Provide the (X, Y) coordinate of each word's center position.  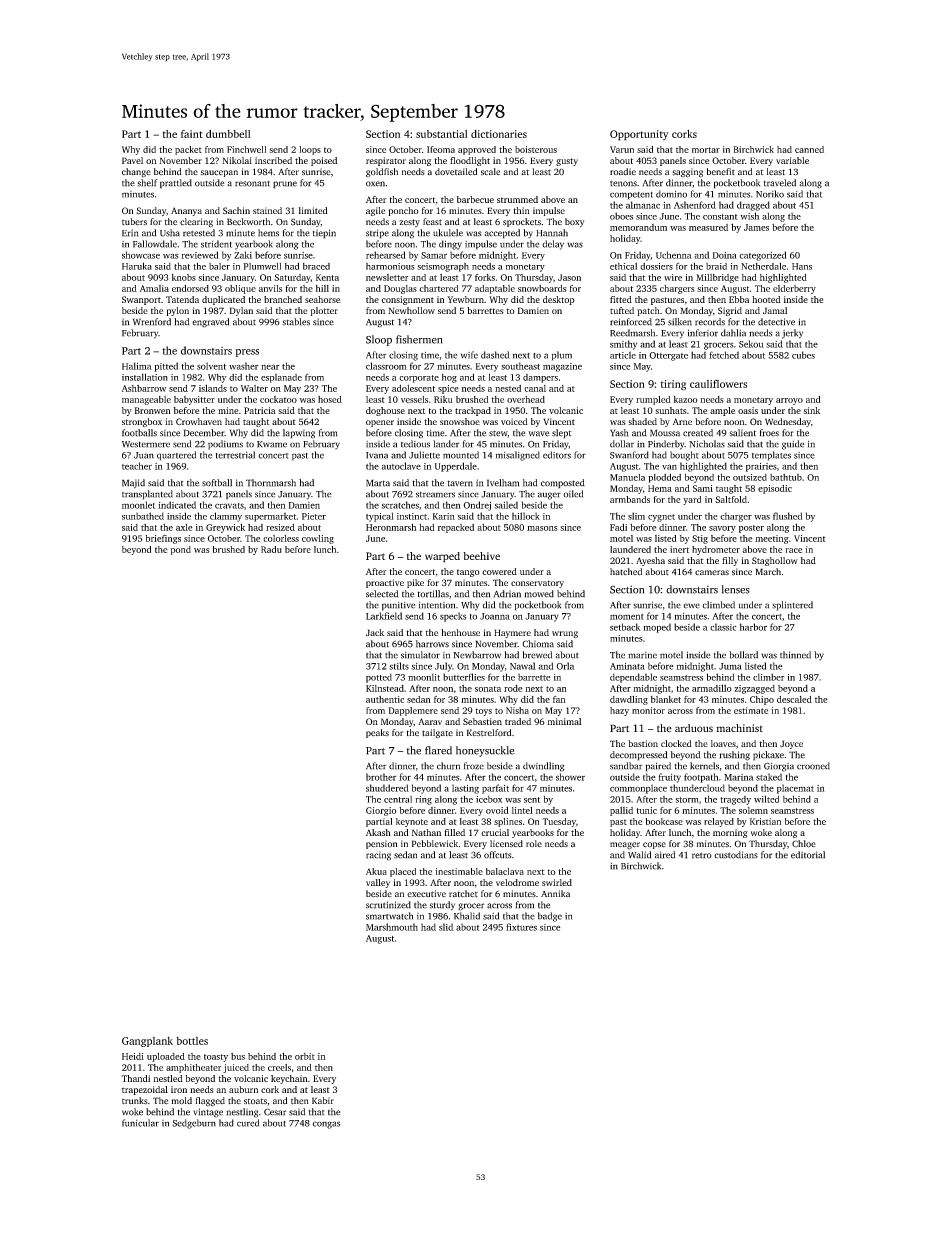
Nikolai (237, 160)
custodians (736, 855)
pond (181, 550)
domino (671, 194)
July (443, 667)
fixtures (521, 927)
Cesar (275, 1112)
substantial (441, 134)
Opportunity (639, 135)
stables (296, 322)
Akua (376, 871)
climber (769, 677)
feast (432, 222)
